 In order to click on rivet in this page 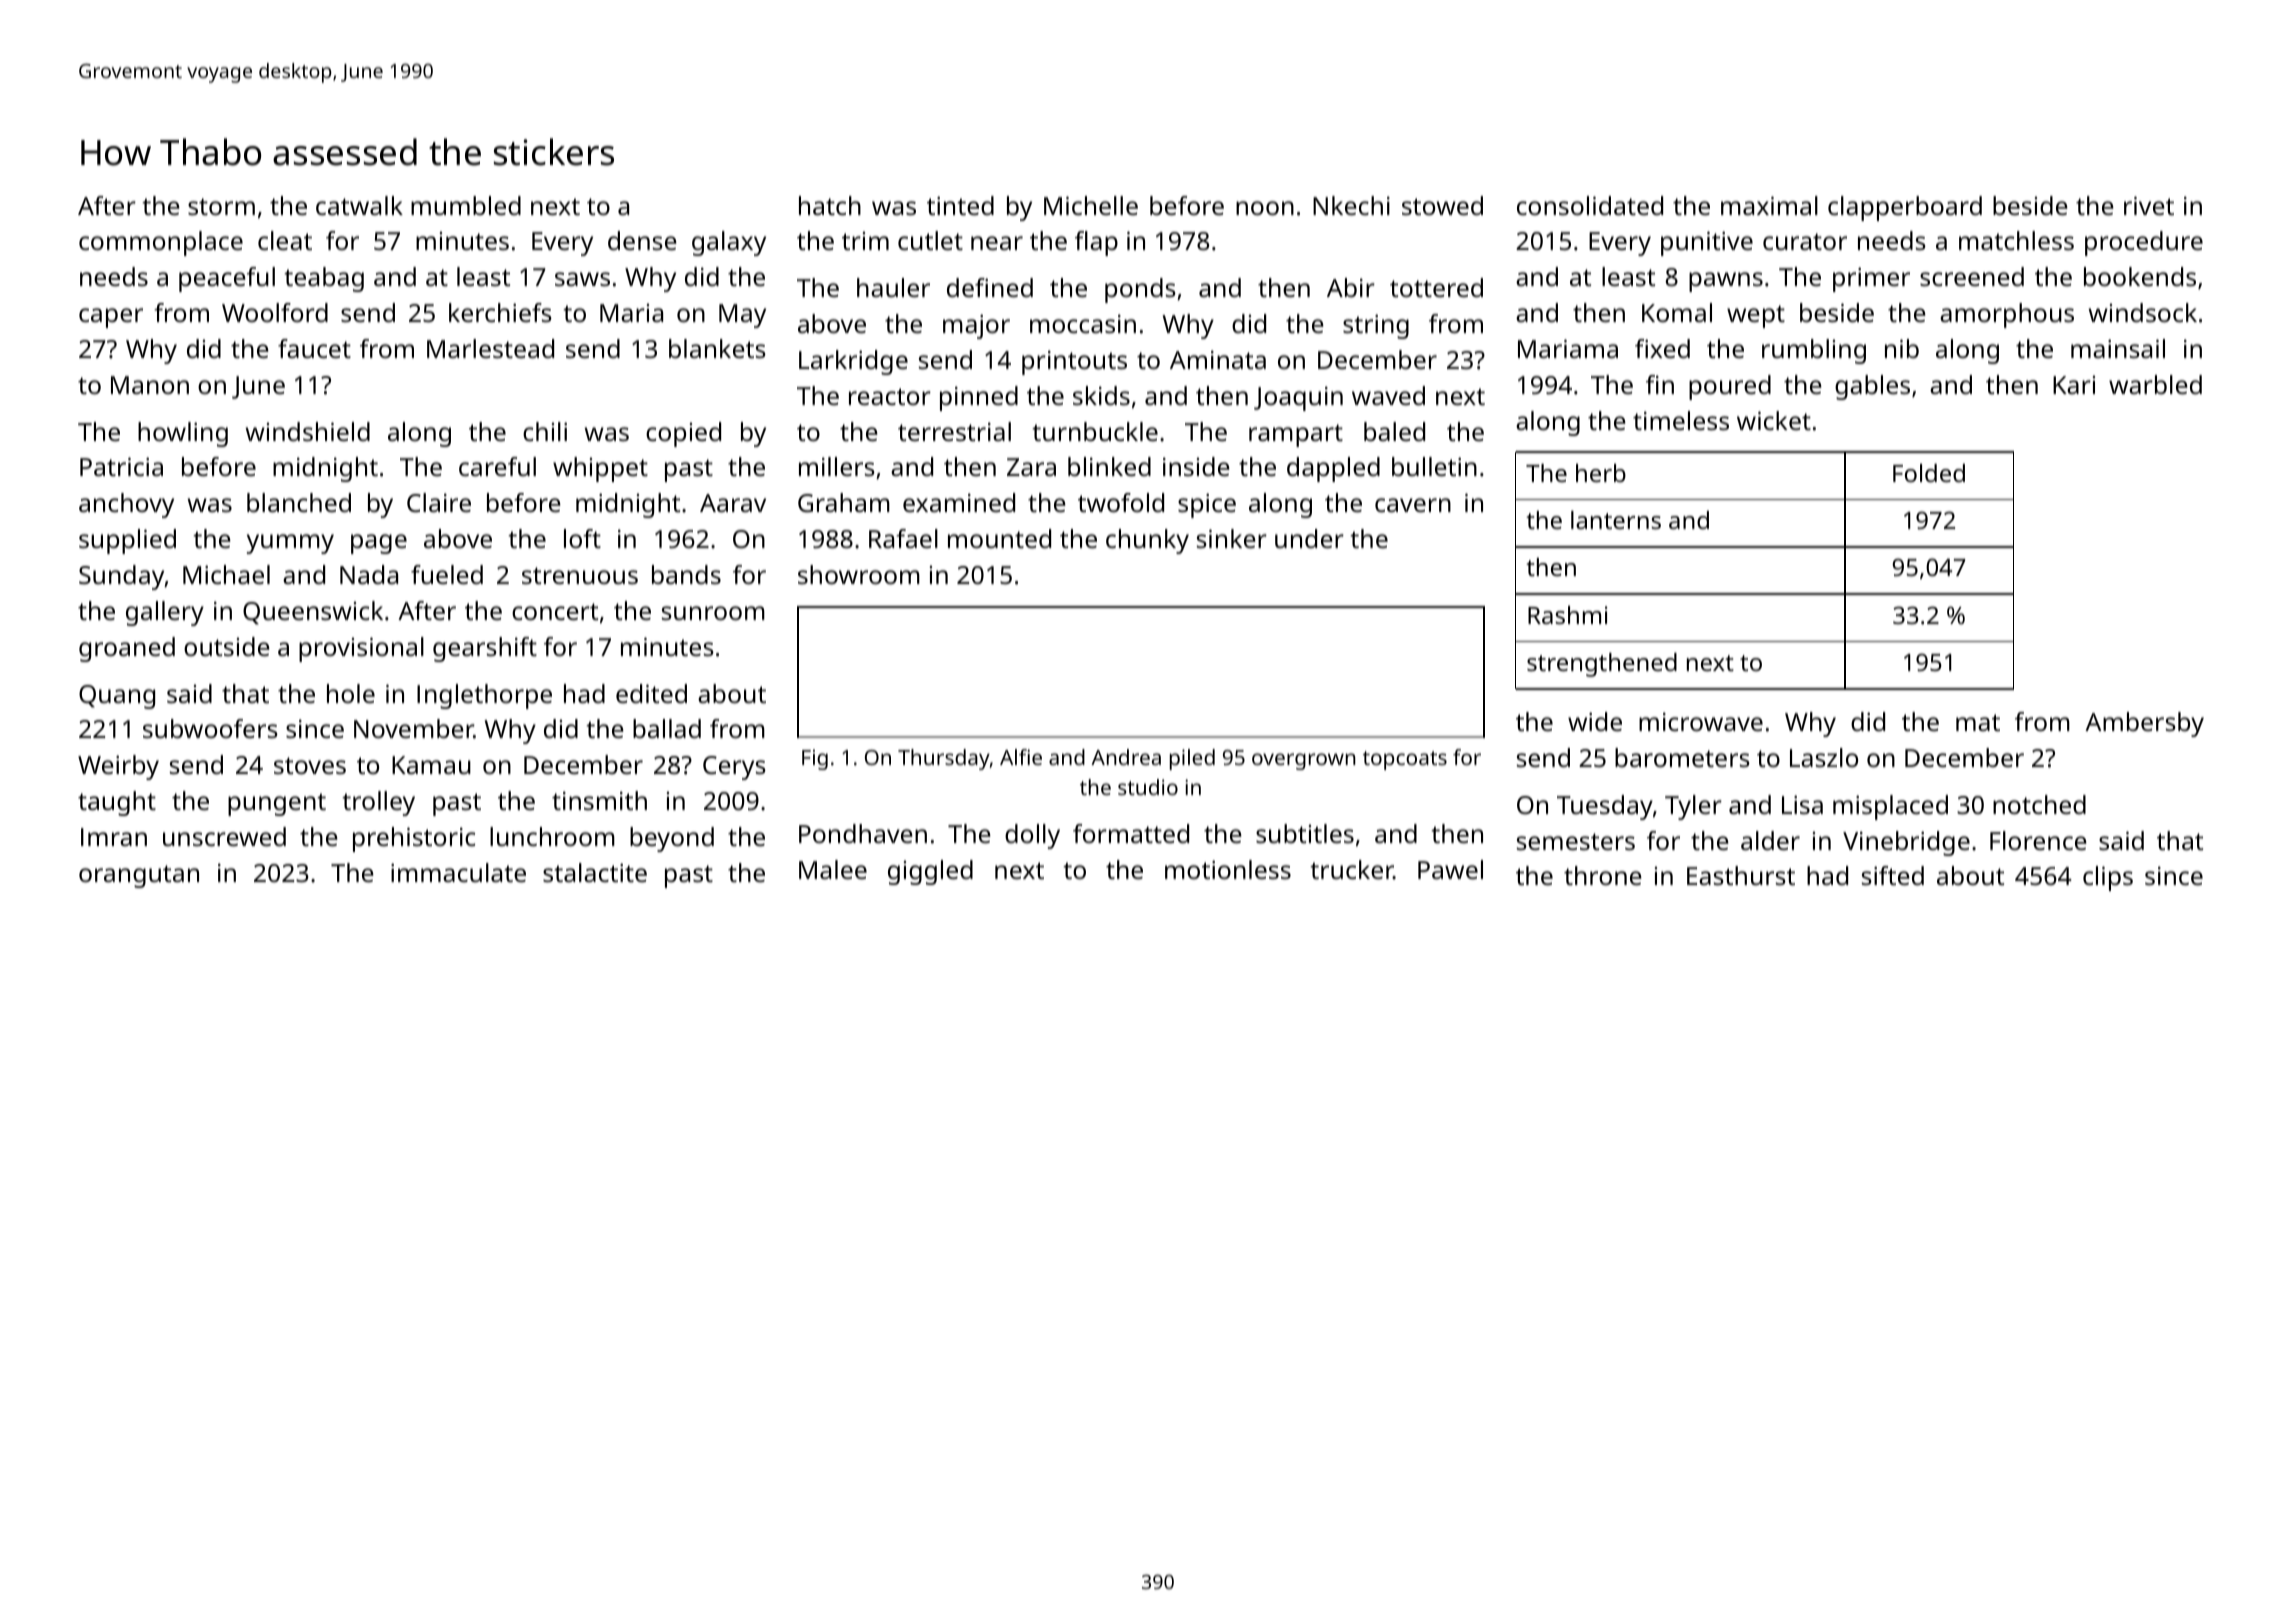, I will do `click(2149, 205)`.
